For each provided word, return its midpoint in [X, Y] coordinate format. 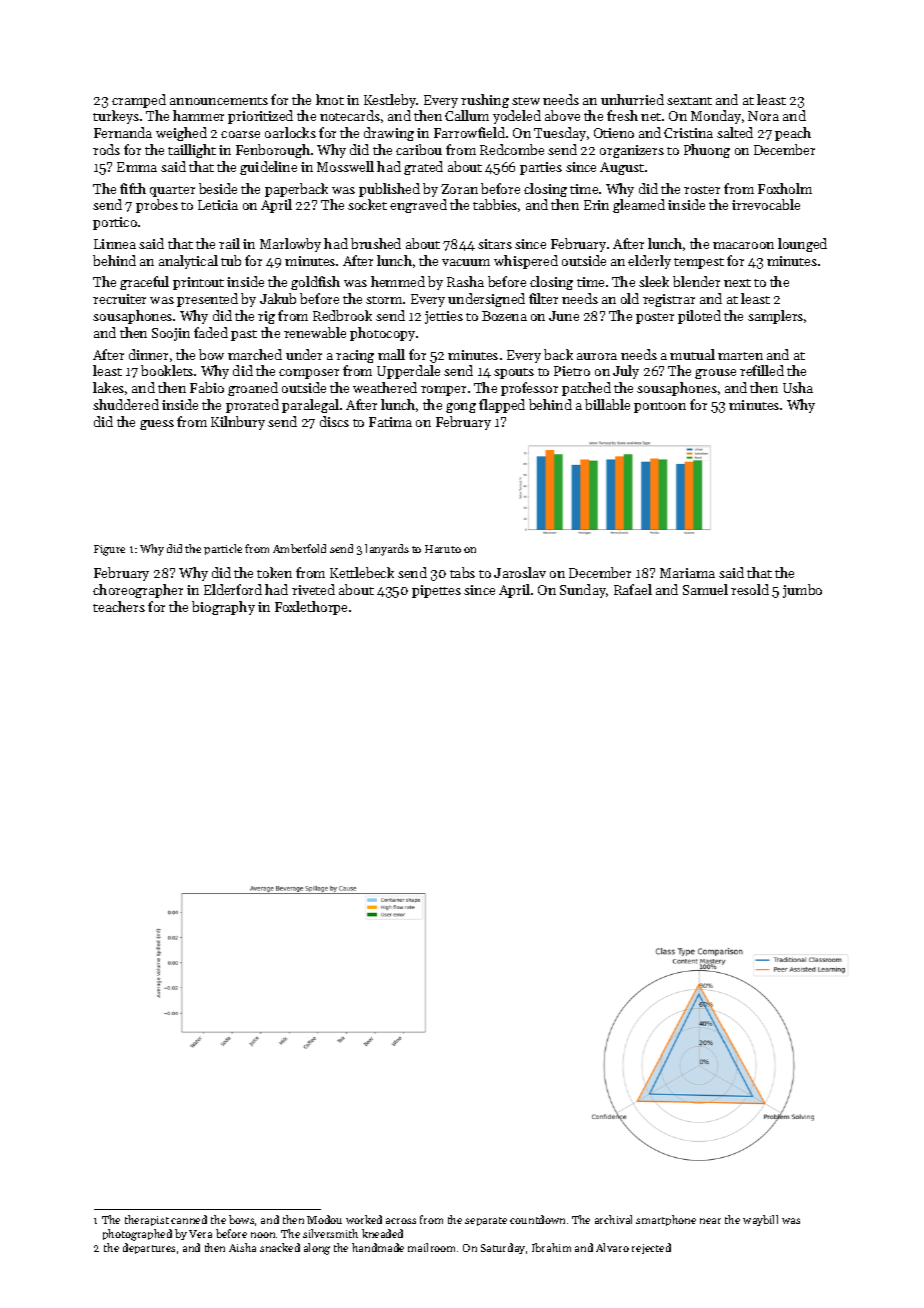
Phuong [707, 151]
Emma [137, 167]
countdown [537, 1219]
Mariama [687, 573]
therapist [147, 1220]
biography [223, 608]
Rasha [465, 281]
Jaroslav [520, 572]
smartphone [666, 1220]
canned [189, 1219]
